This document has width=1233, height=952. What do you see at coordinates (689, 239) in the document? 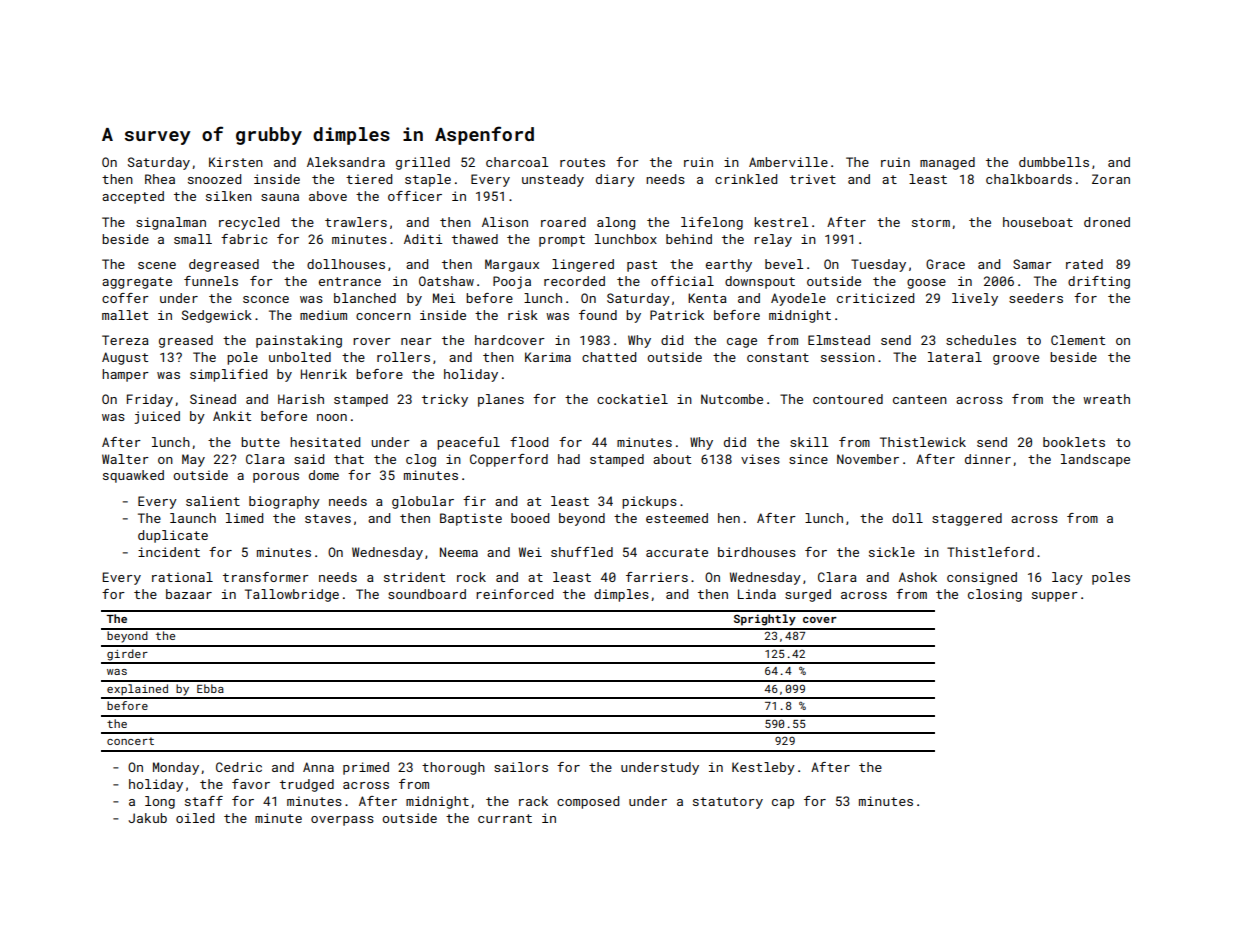
I see `behind` at bounding box center [689, 239].
